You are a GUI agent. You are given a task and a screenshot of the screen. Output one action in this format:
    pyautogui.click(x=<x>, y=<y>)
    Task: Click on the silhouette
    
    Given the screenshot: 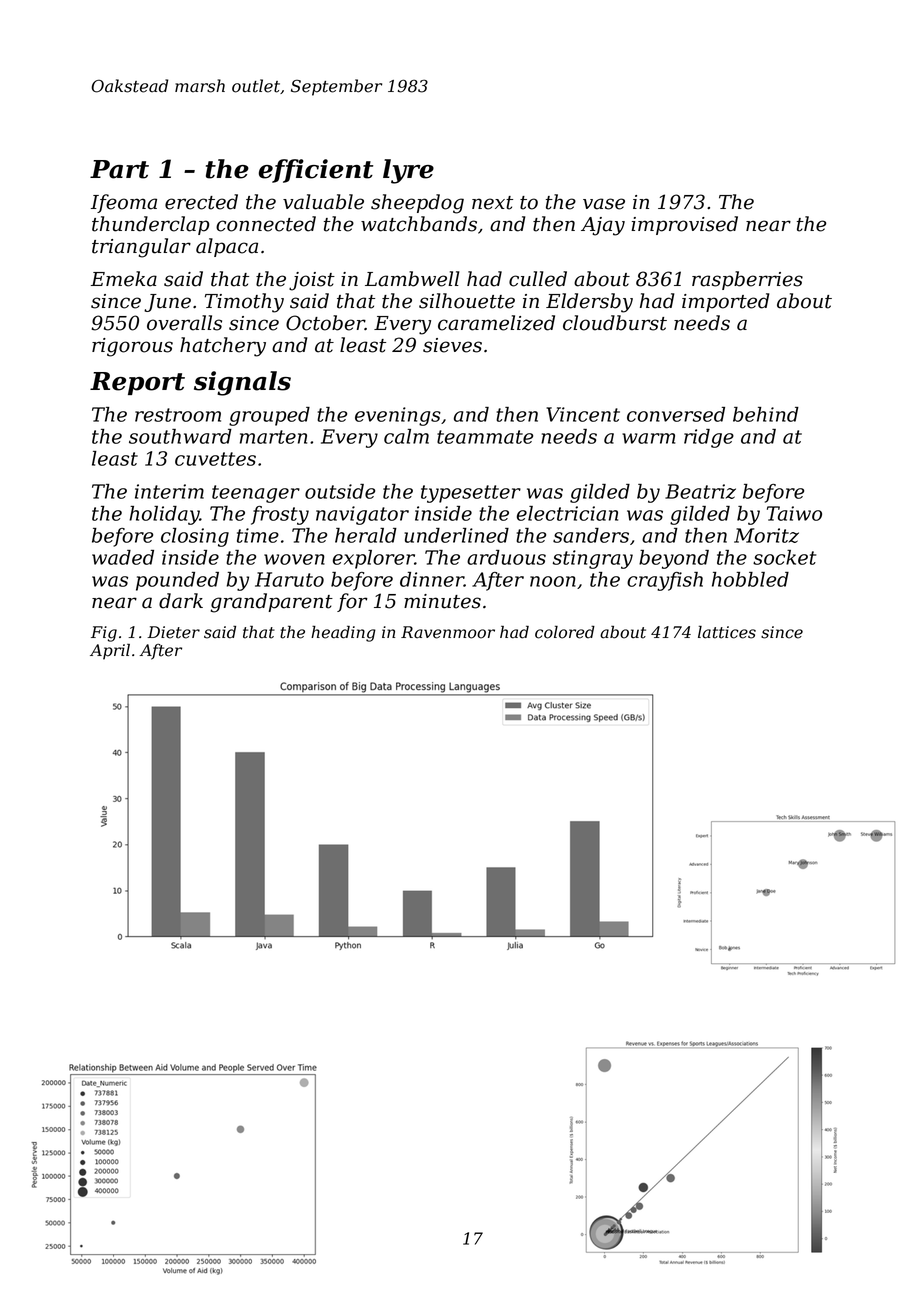 What is the action you would take?
    pyautogui.click(x=467, y=301)
